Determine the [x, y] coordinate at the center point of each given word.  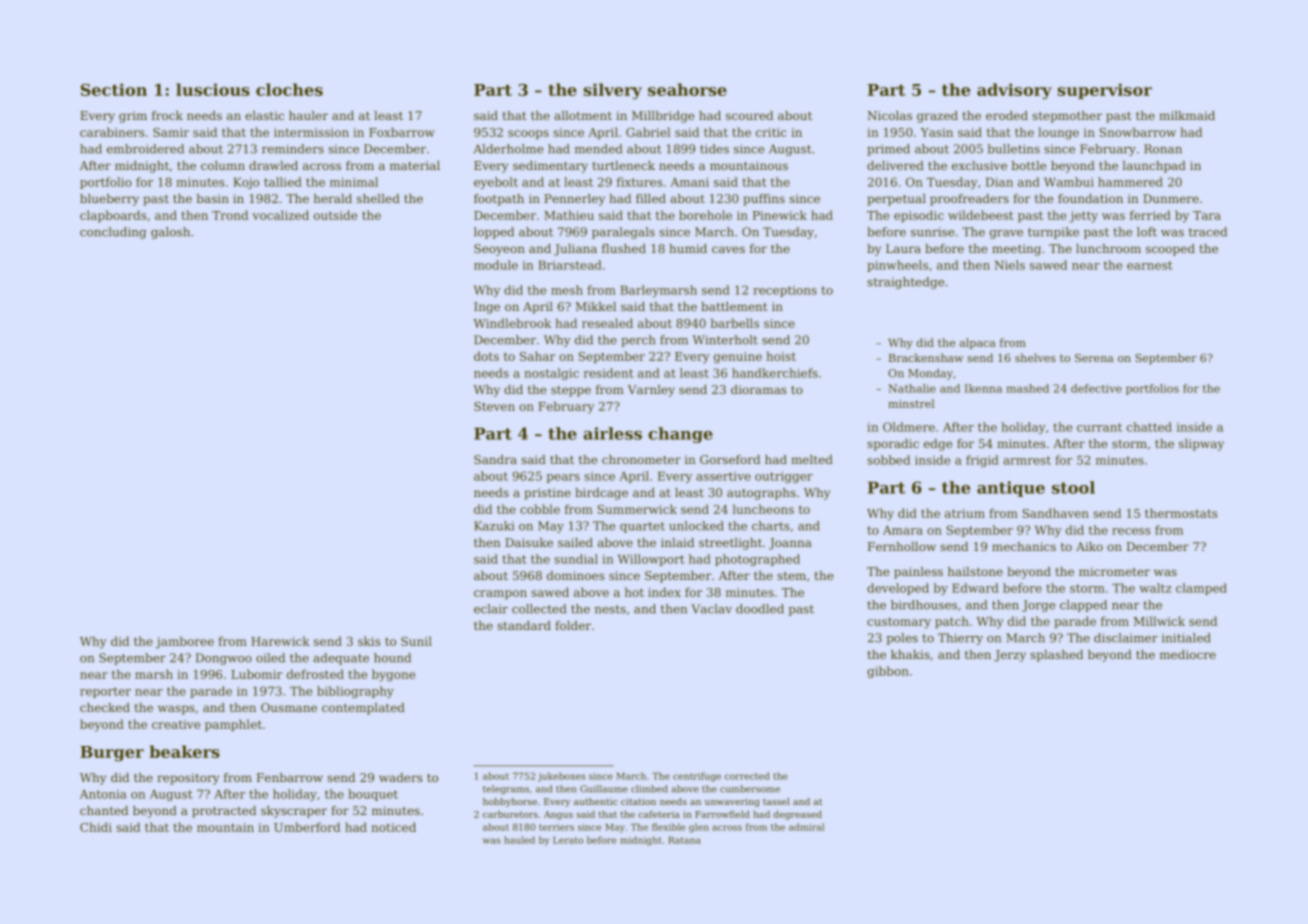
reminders [293, 149]
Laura [903, 248]
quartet [642, 527]
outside [335, 215]
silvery [612, 91]
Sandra [495, 459]
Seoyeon [499, 250]
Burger [112, 754]
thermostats [1181, 513]
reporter [105, 692]
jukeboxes [561, 777]
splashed [1056, 656]
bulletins [1013, 149]
